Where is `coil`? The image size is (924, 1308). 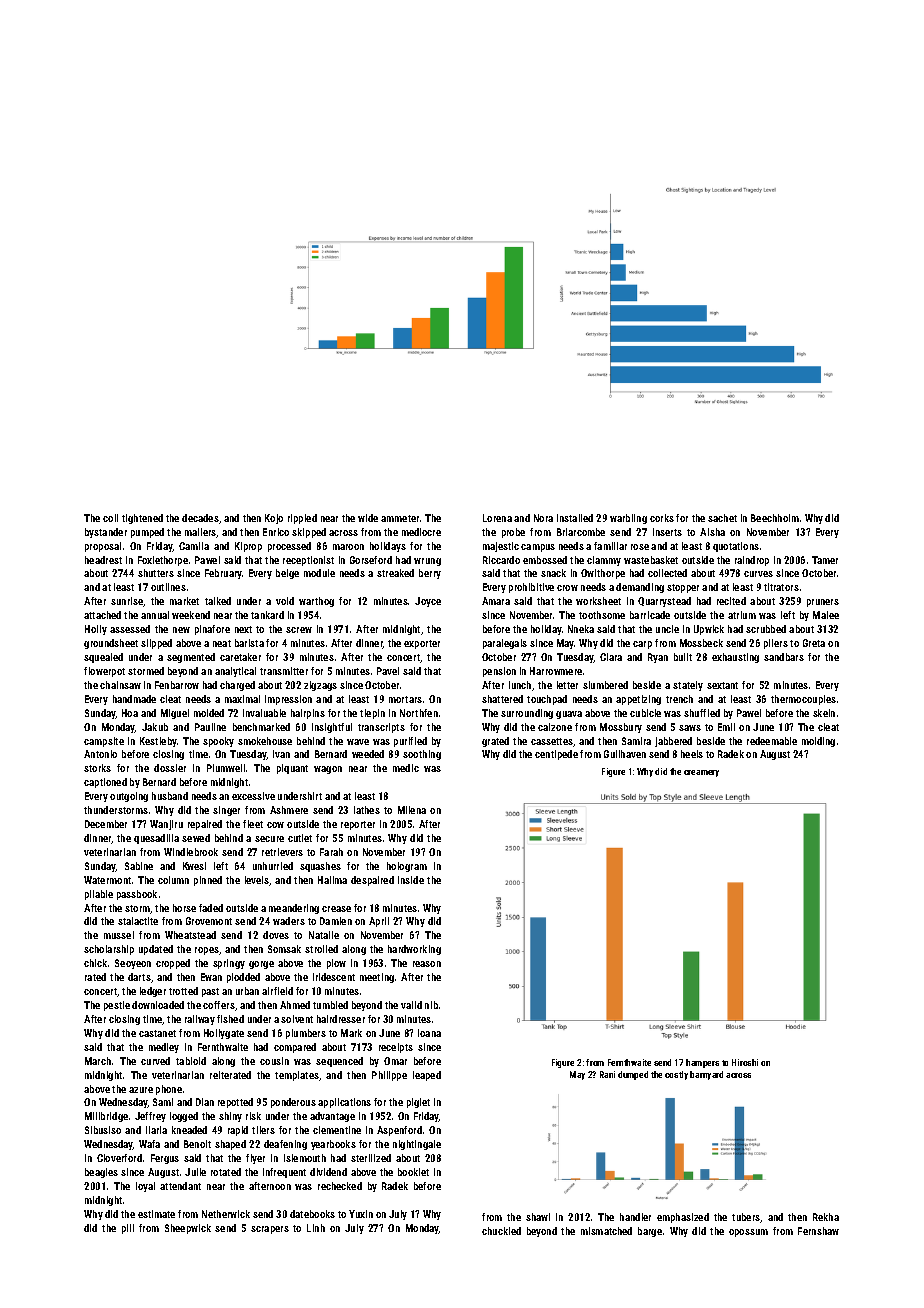 coil is located at coordinates (110, 518).
